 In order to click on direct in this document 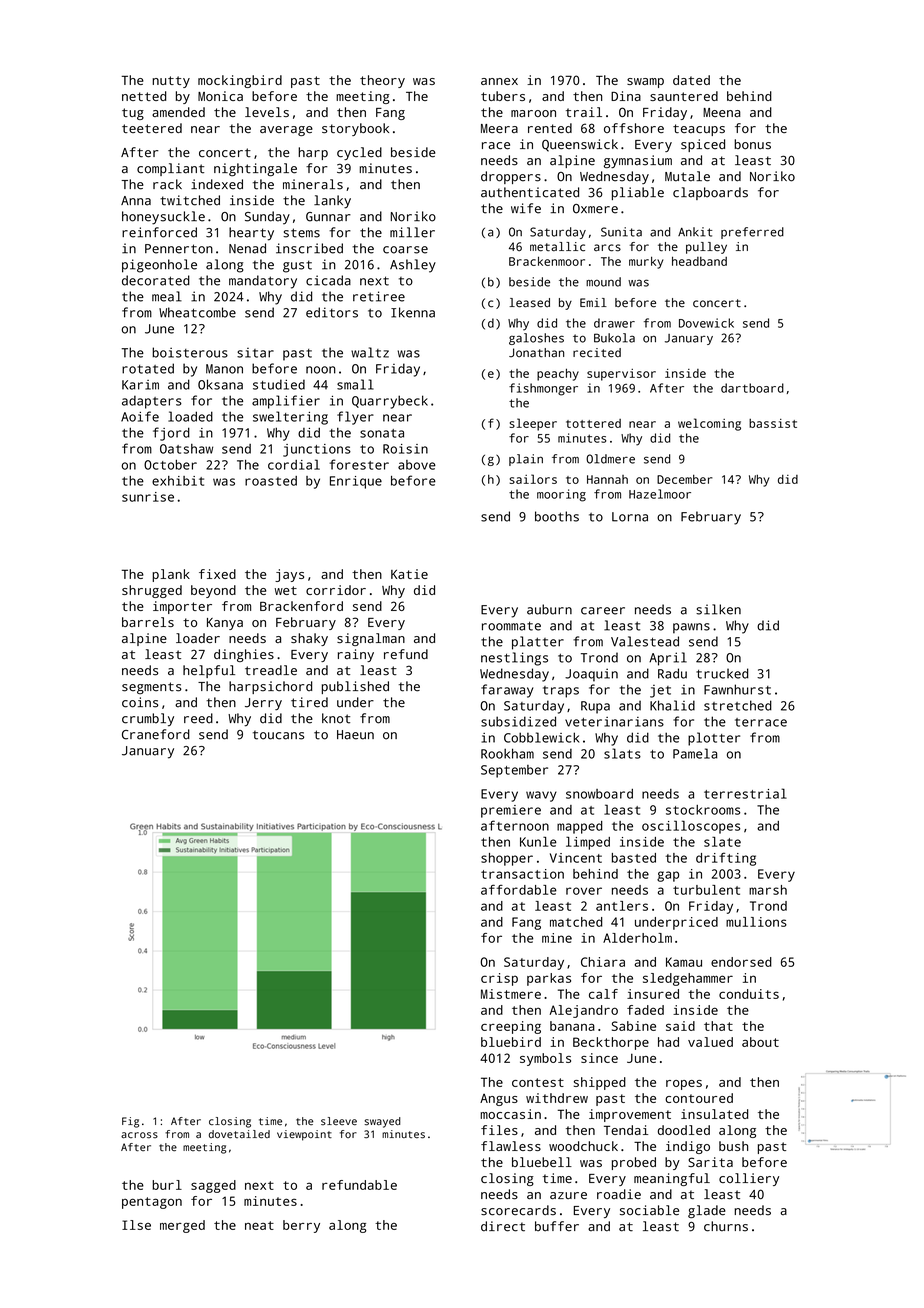, I will do `click(503, 1226)`.
